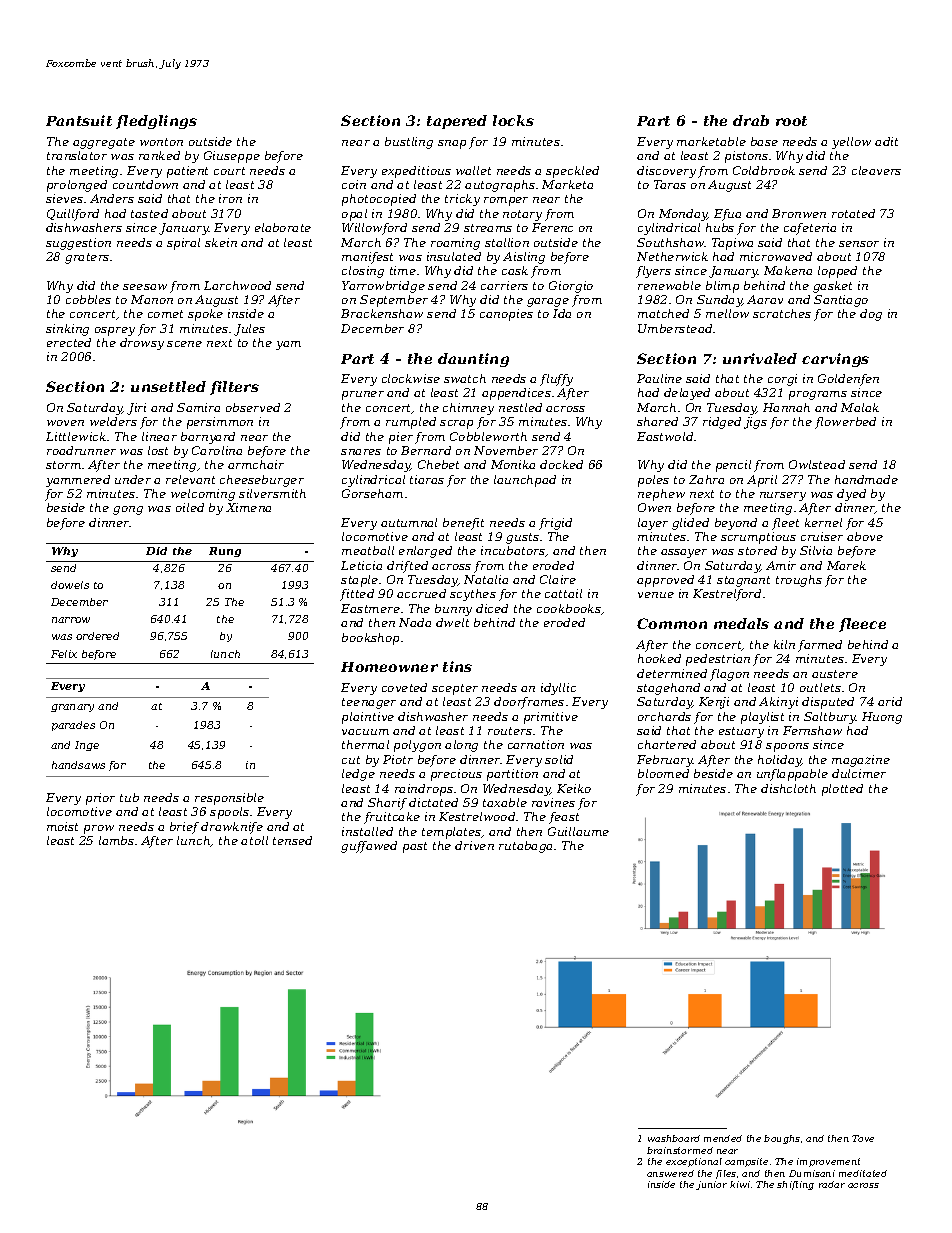  Describe the element at coordinates (863, 1138) in the document. I see `Tove` at that location.
